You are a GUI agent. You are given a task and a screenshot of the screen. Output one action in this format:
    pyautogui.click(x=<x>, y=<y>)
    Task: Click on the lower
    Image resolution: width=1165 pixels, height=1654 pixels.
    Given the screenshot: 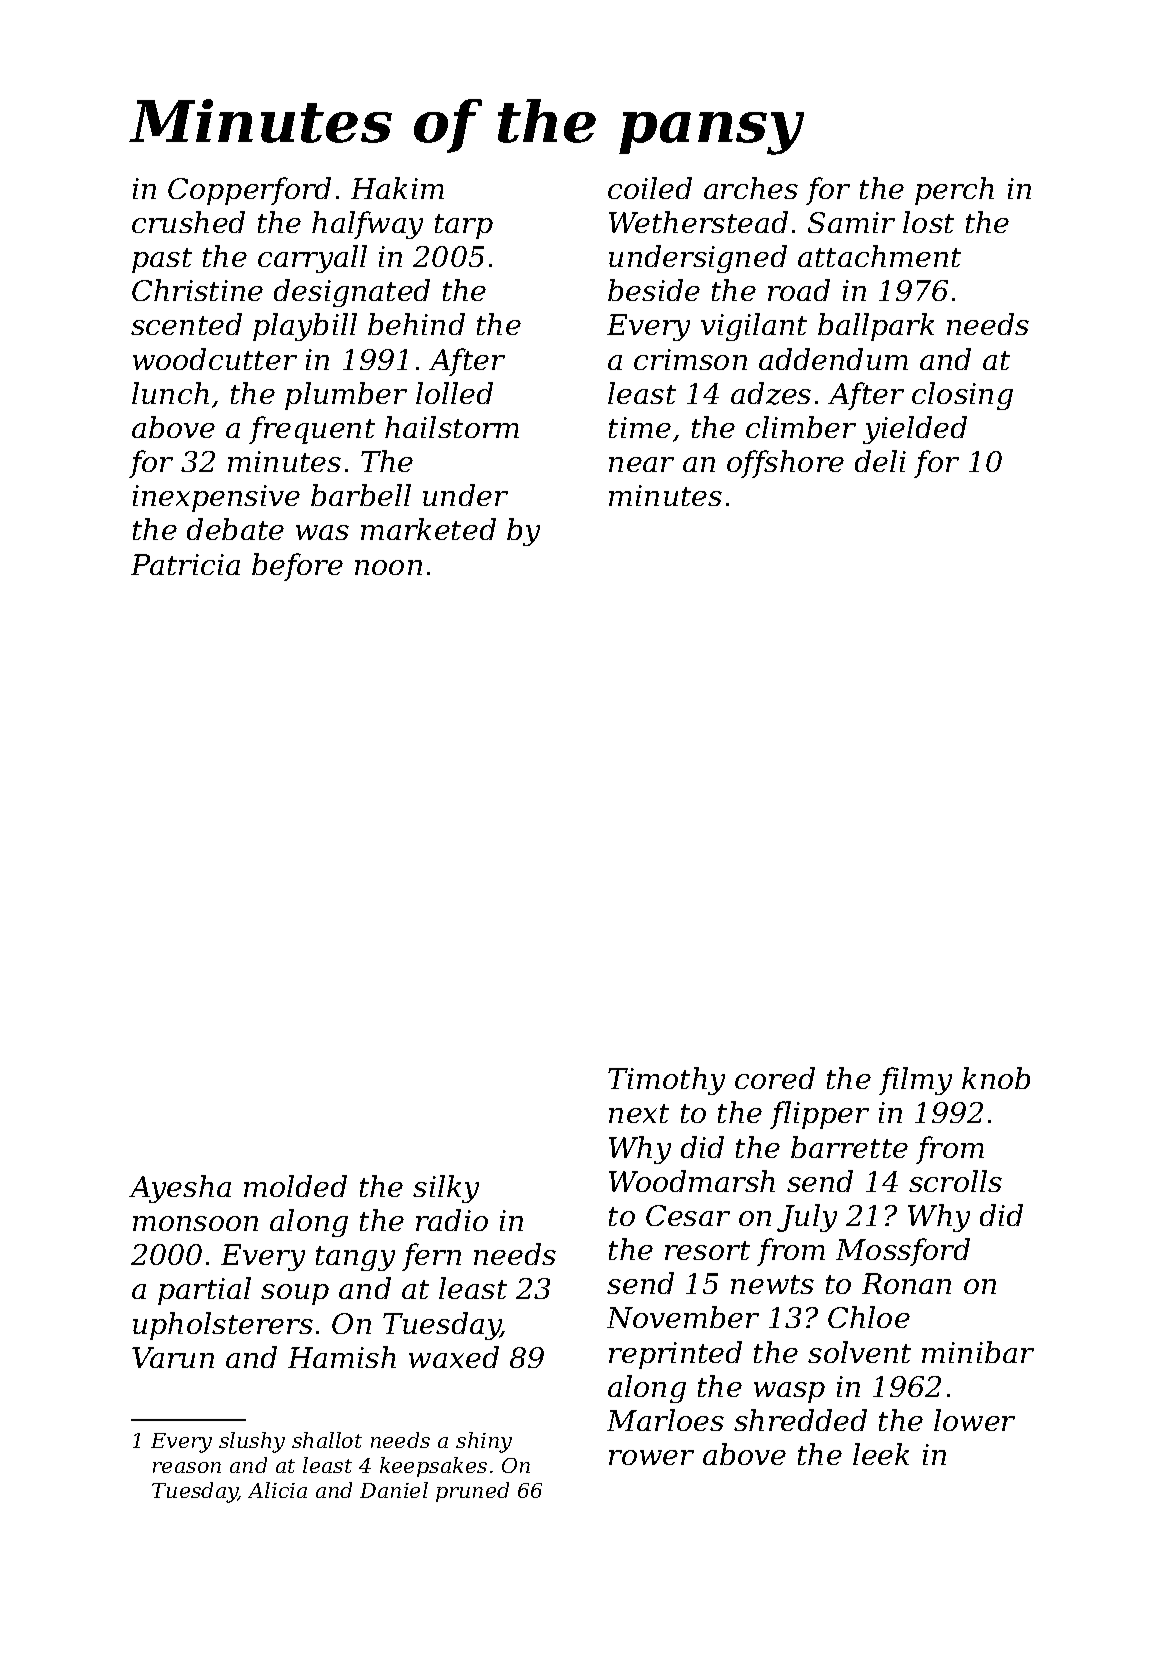 What is the action you would take?
    pyautogui.click(x=974, y=1420)
